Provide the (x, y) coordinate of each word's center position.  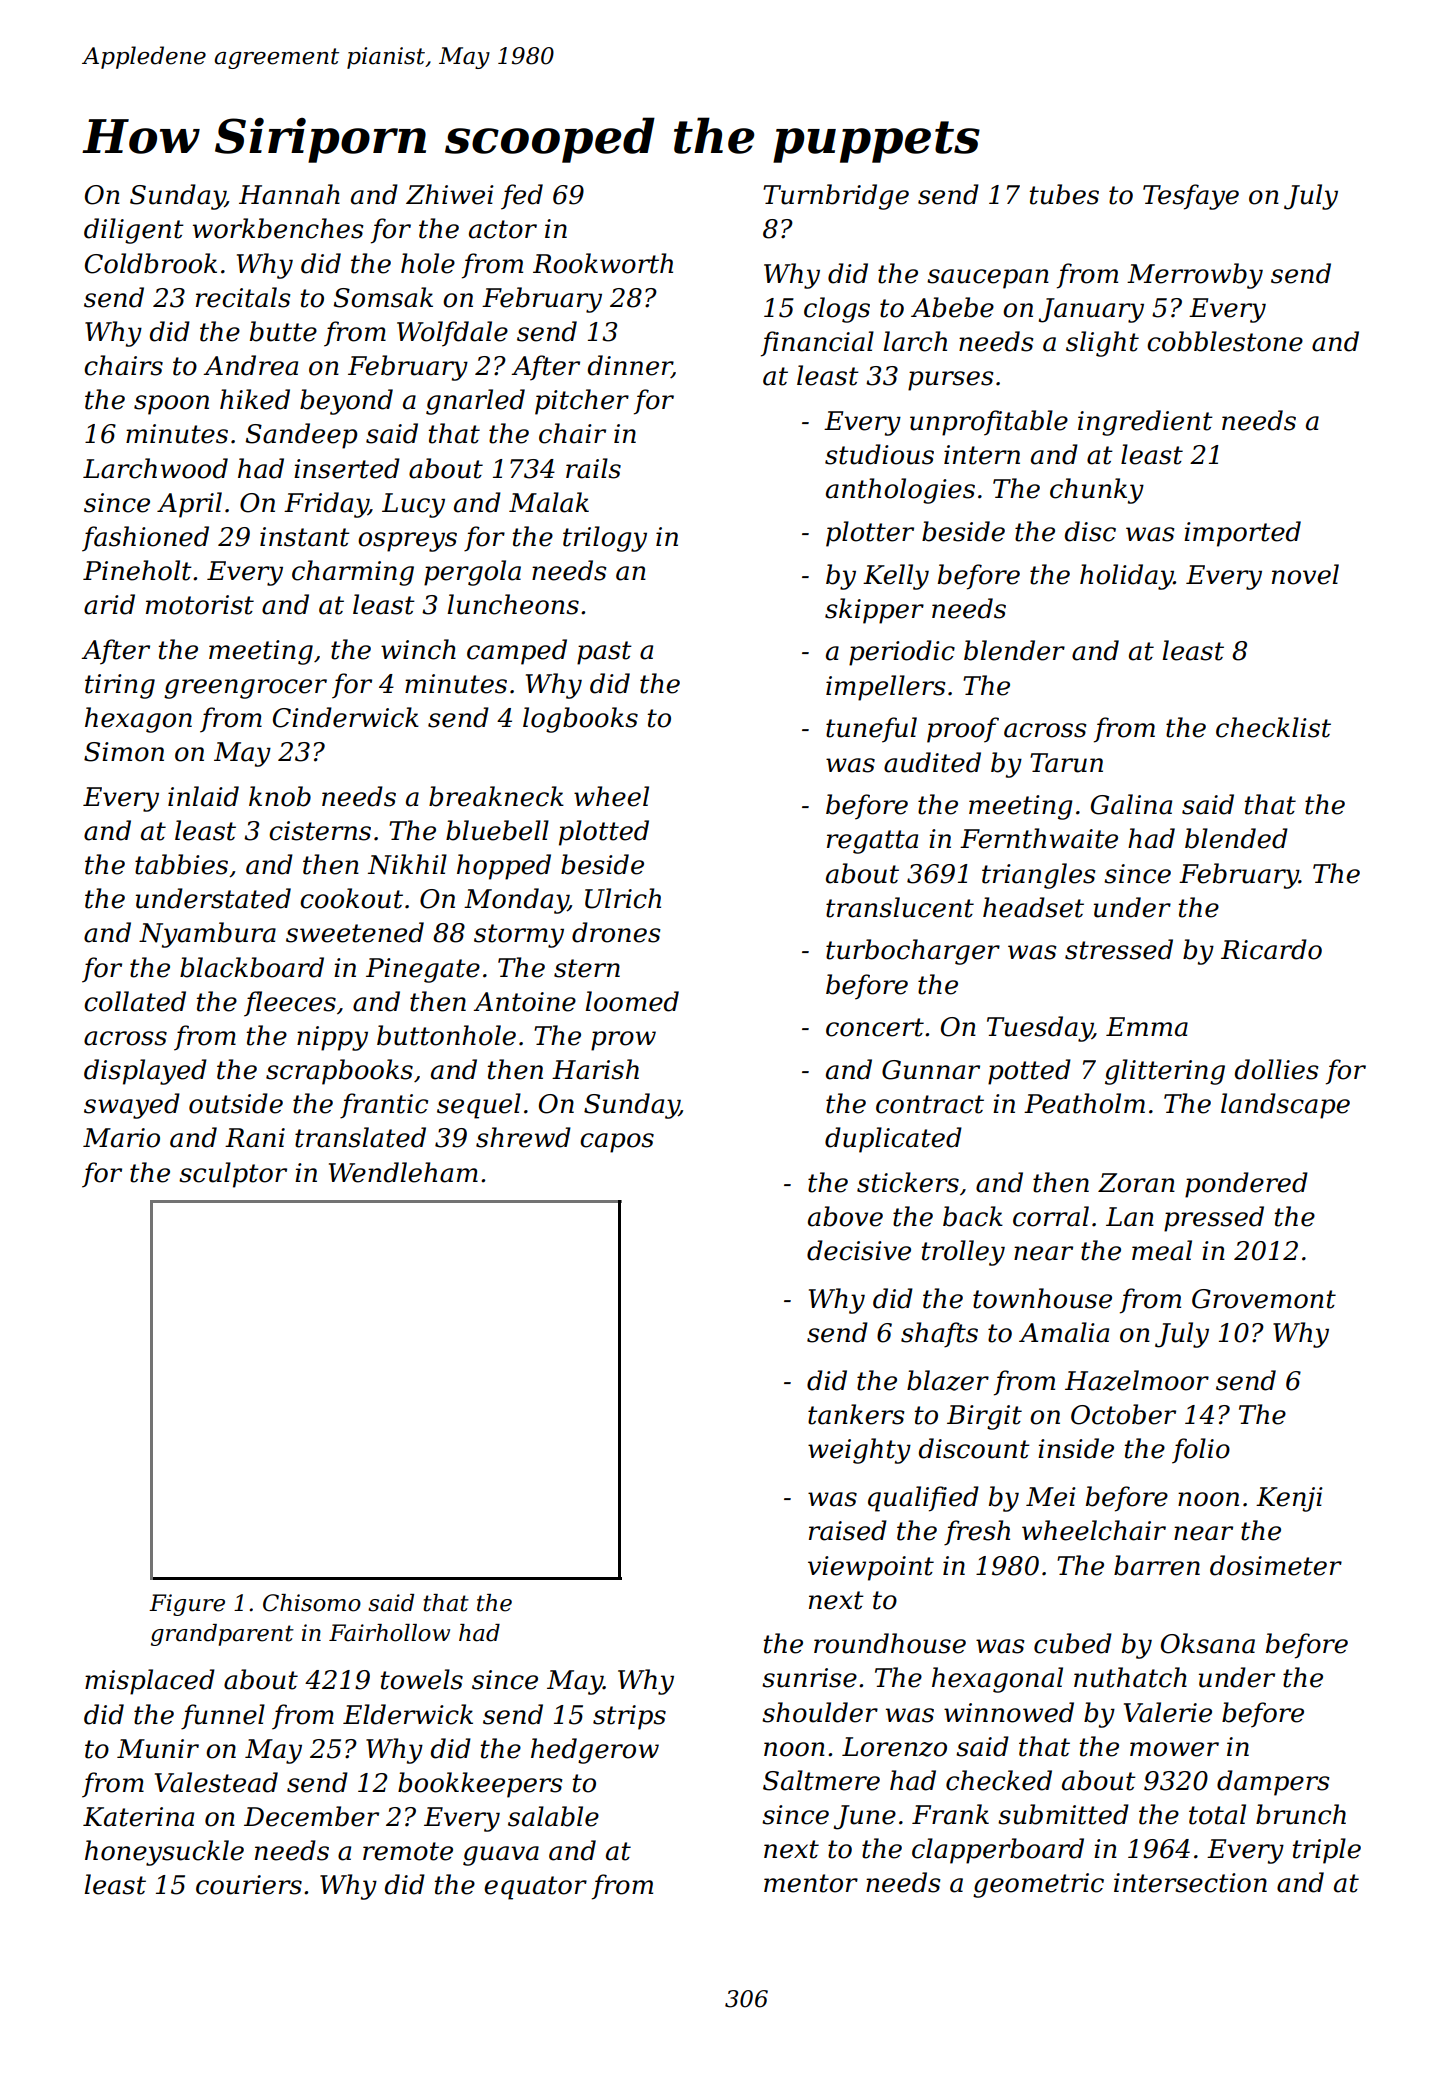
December (311, 1816)
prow (623, 1041)
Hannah (289, 194)
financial (817, 344)
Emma (1147, 1027)
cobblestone (1225, 341)
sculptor (233, 1175)
